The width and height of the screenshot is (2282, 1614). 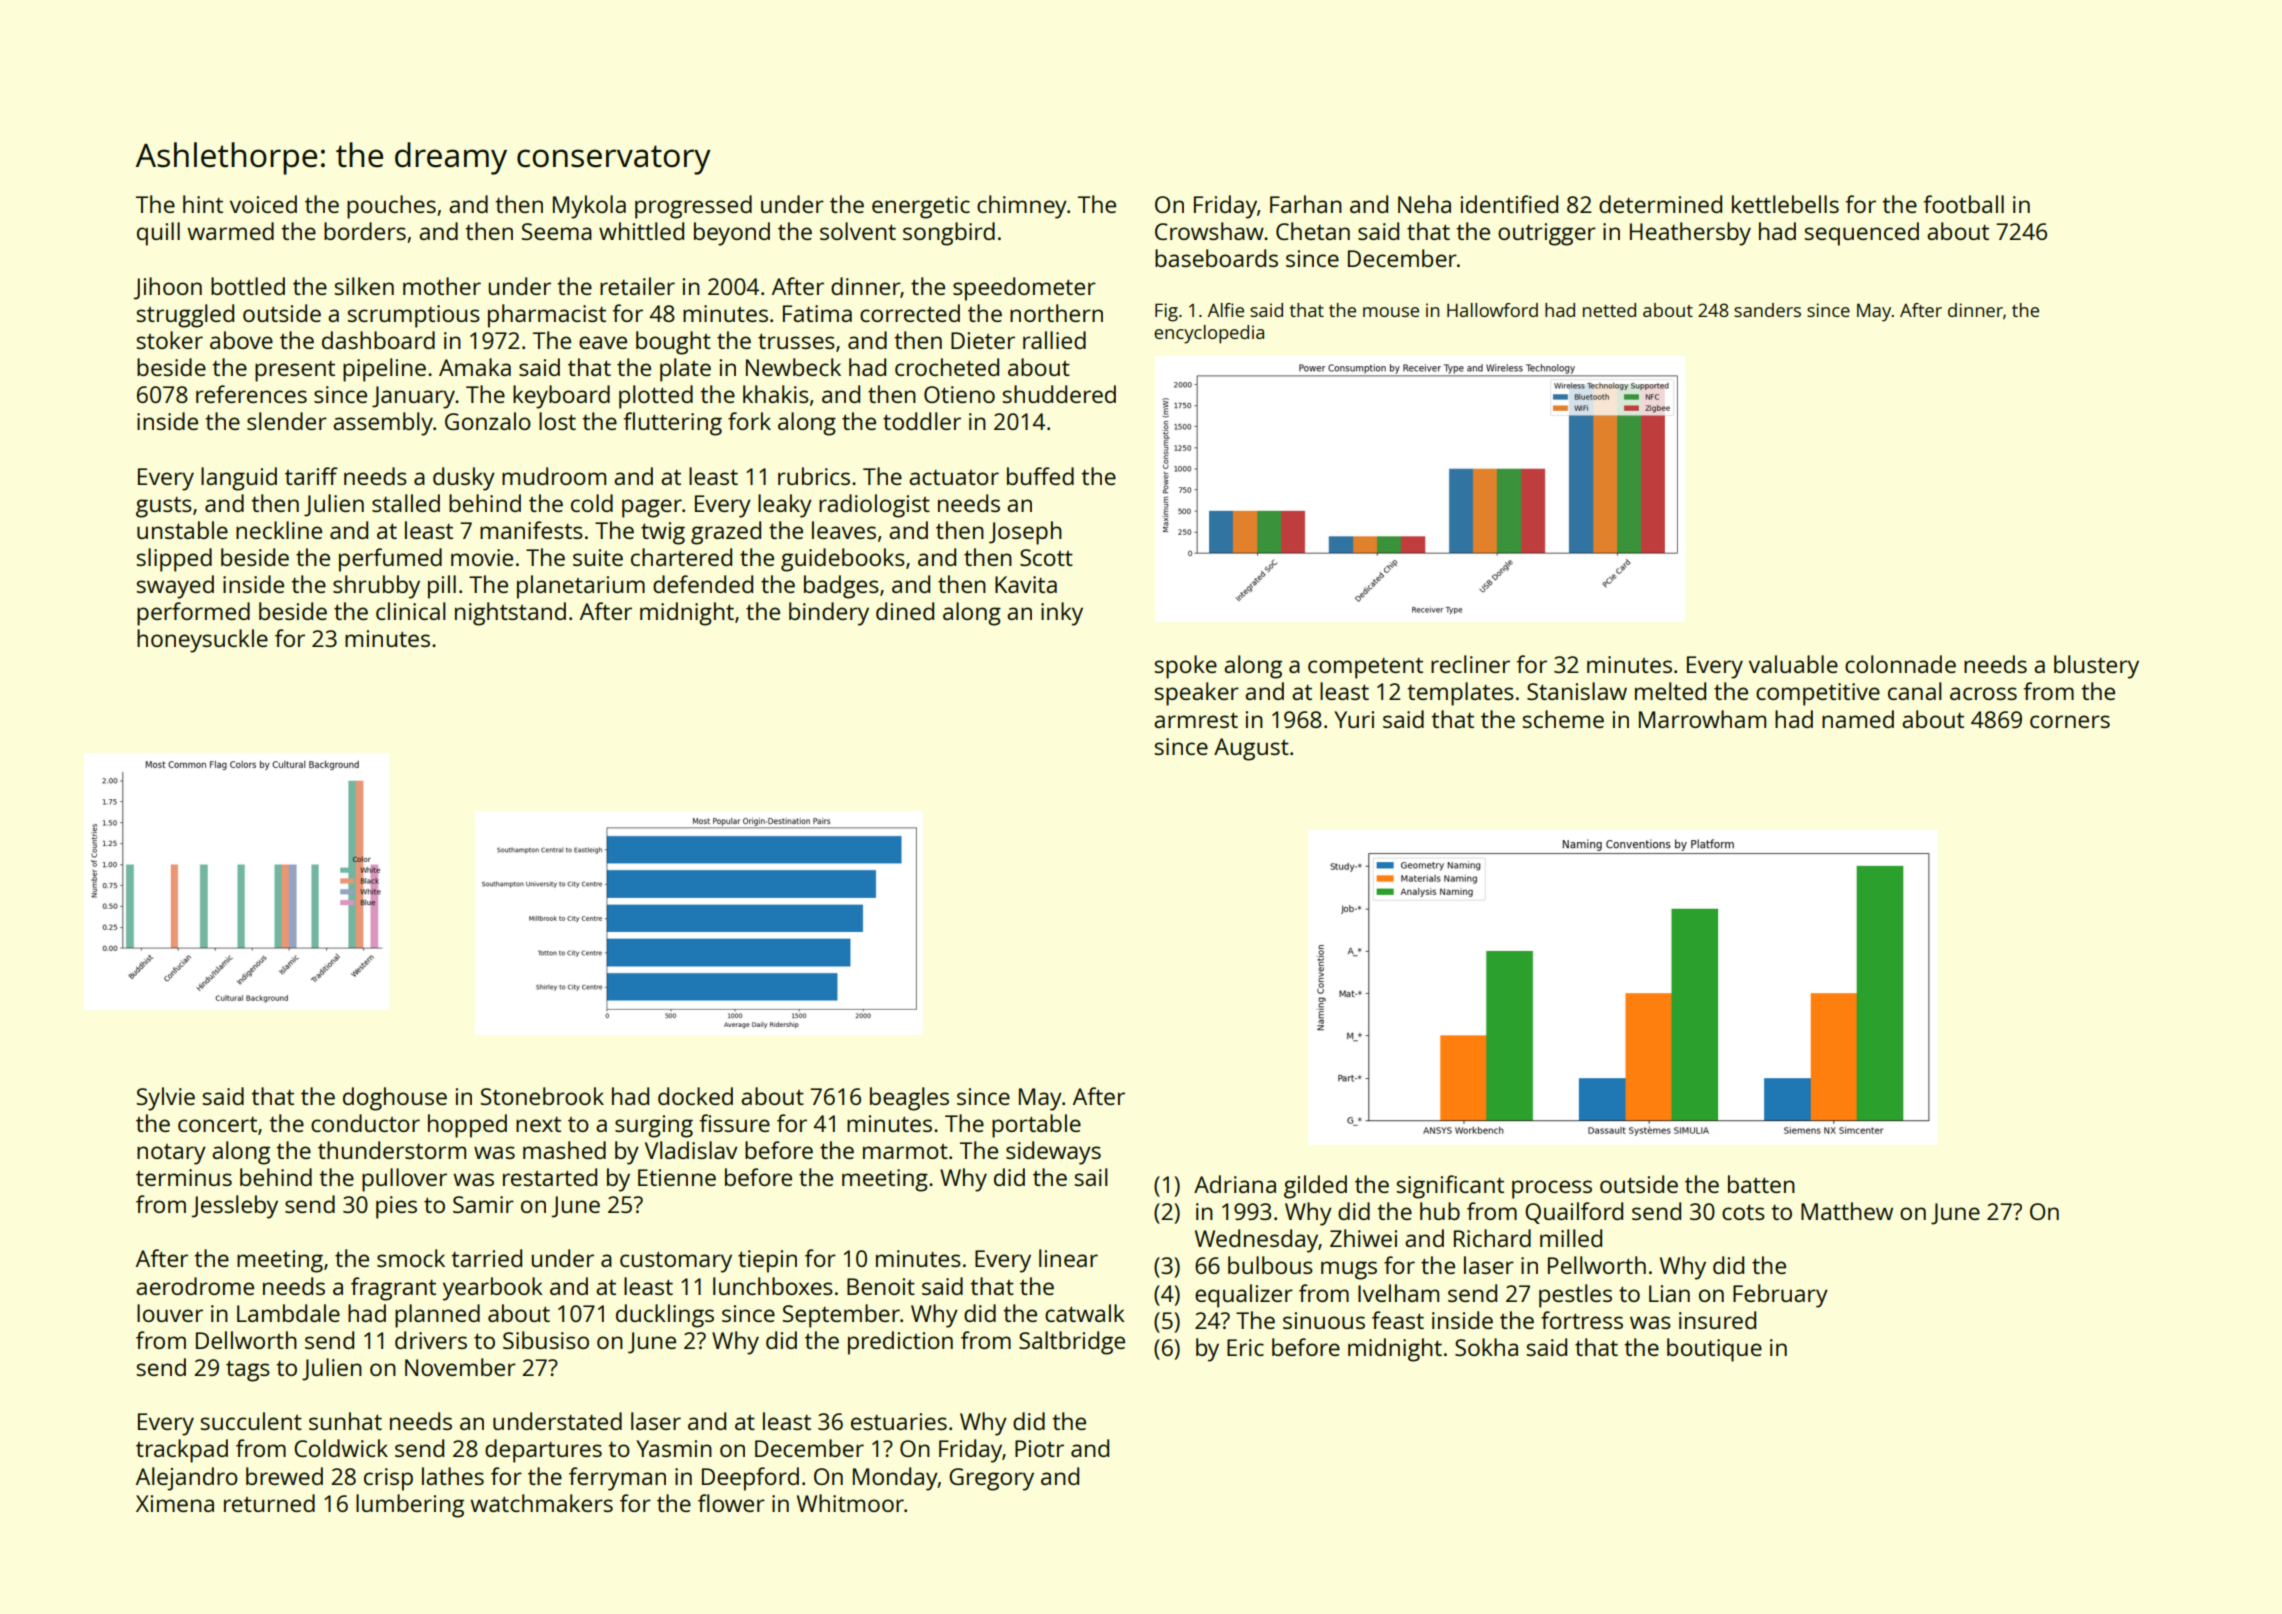 What do you see at coordinates (345, 1421) in the screenshot?
I see `sunhat` at bounding box center [345, 1421].
